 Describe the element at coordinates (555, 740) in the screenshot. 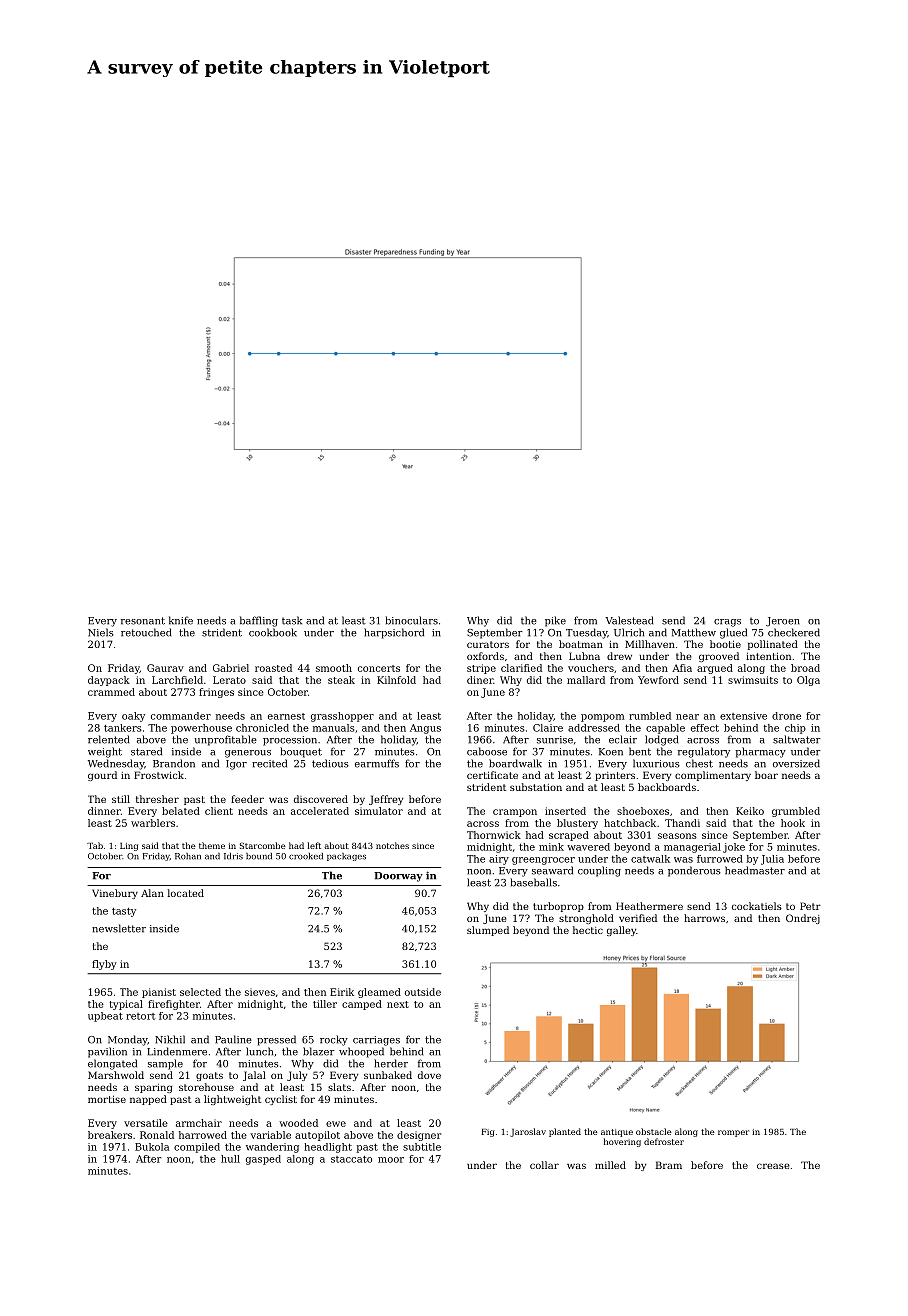

I see `sunrise` at that location.
